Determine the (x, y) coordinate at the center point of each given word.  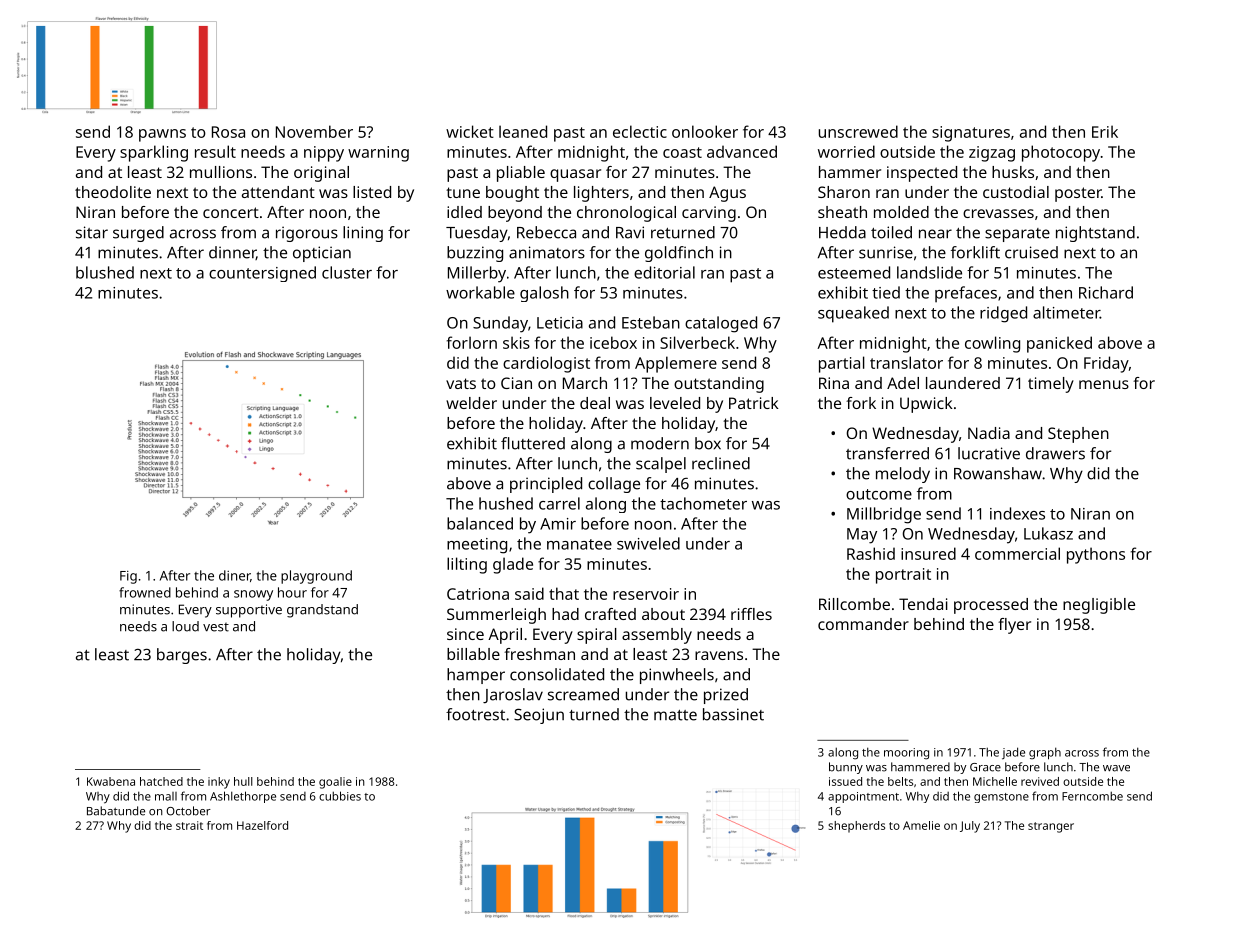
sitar (92, 232)
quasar (575, 175)
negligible (1099, 606)
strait (189, 825)
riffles (751, 614)
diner (234, 575)
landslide (929, 272)
